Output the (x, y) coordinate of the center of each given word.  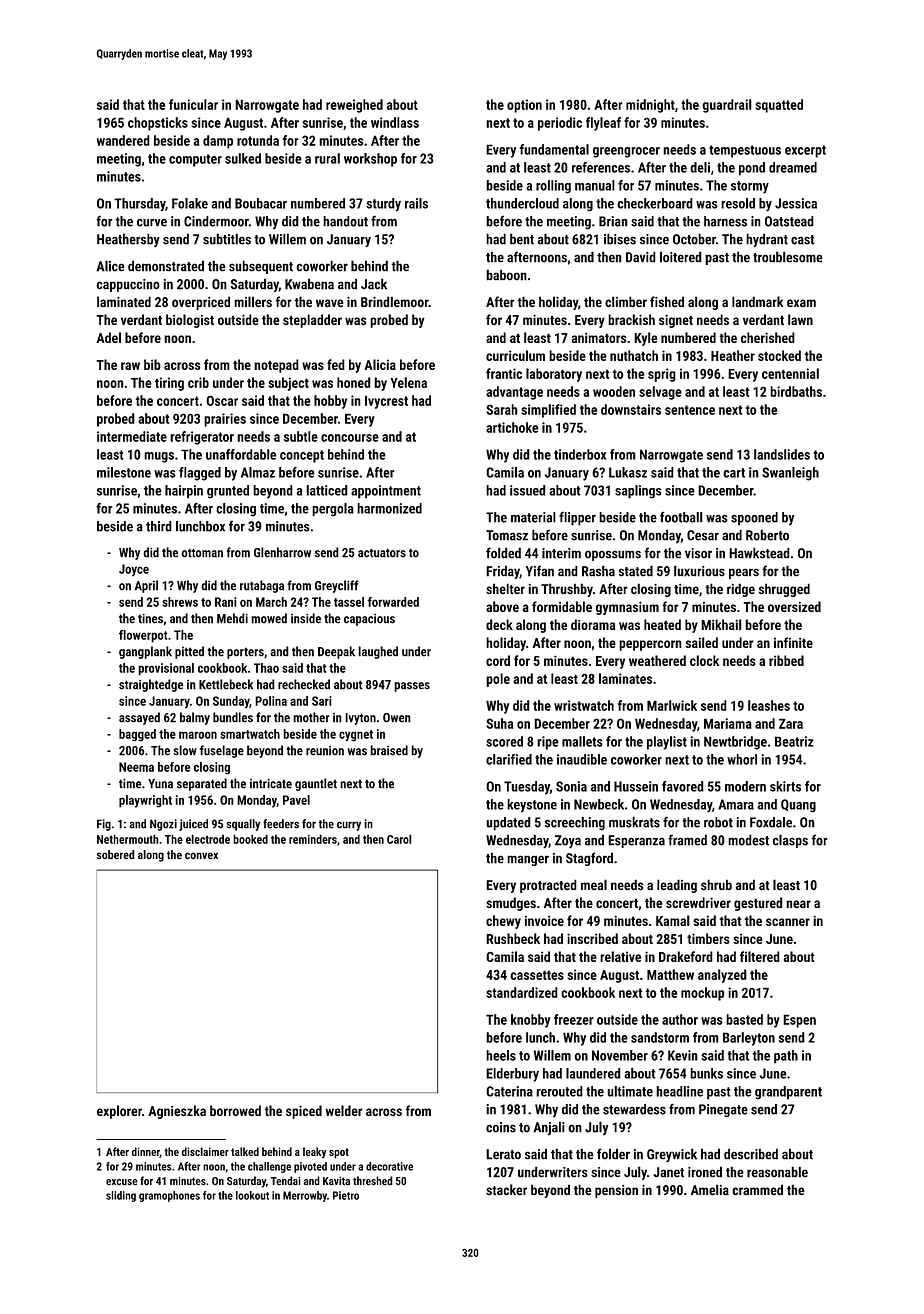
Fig (104, 825)
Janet (669, 1172)
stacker (506, 1189)
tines (150, 619)
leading (677, 886)
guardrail (727, 106)
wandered (123, 140)
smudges (511, 904)
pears (744, 573)
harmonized (389, 508)
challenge (269, 1167)
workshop (370, 160)
